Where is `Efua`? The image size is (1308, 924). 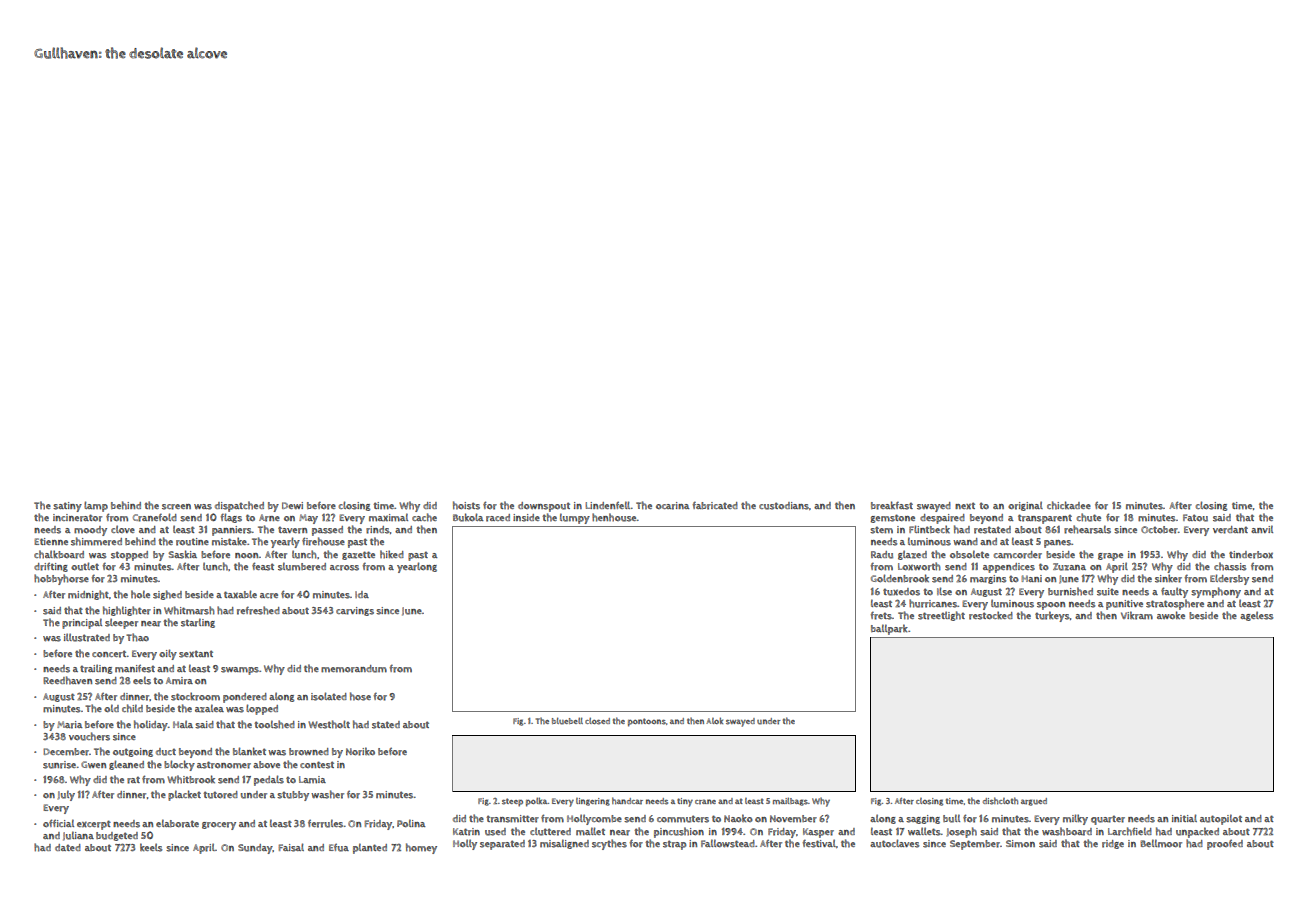 Efua is located at coordinates (339, 848).
